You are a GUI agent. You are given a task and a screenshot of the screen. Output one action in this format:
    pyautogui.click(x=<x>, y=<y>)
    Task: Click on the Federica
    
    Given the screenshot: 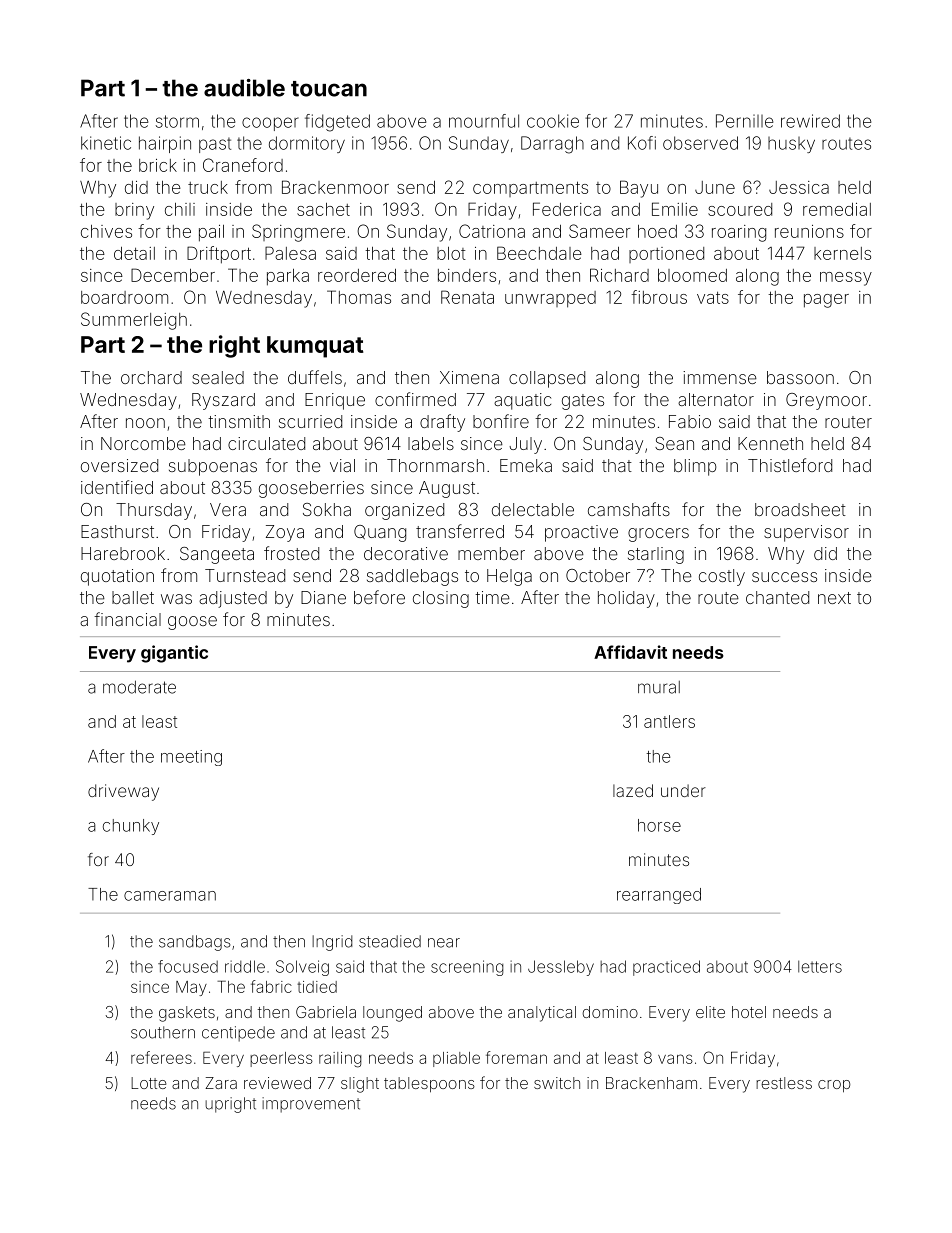 What is the action you would take?
    pyautogui.click(x=567, y=209)
